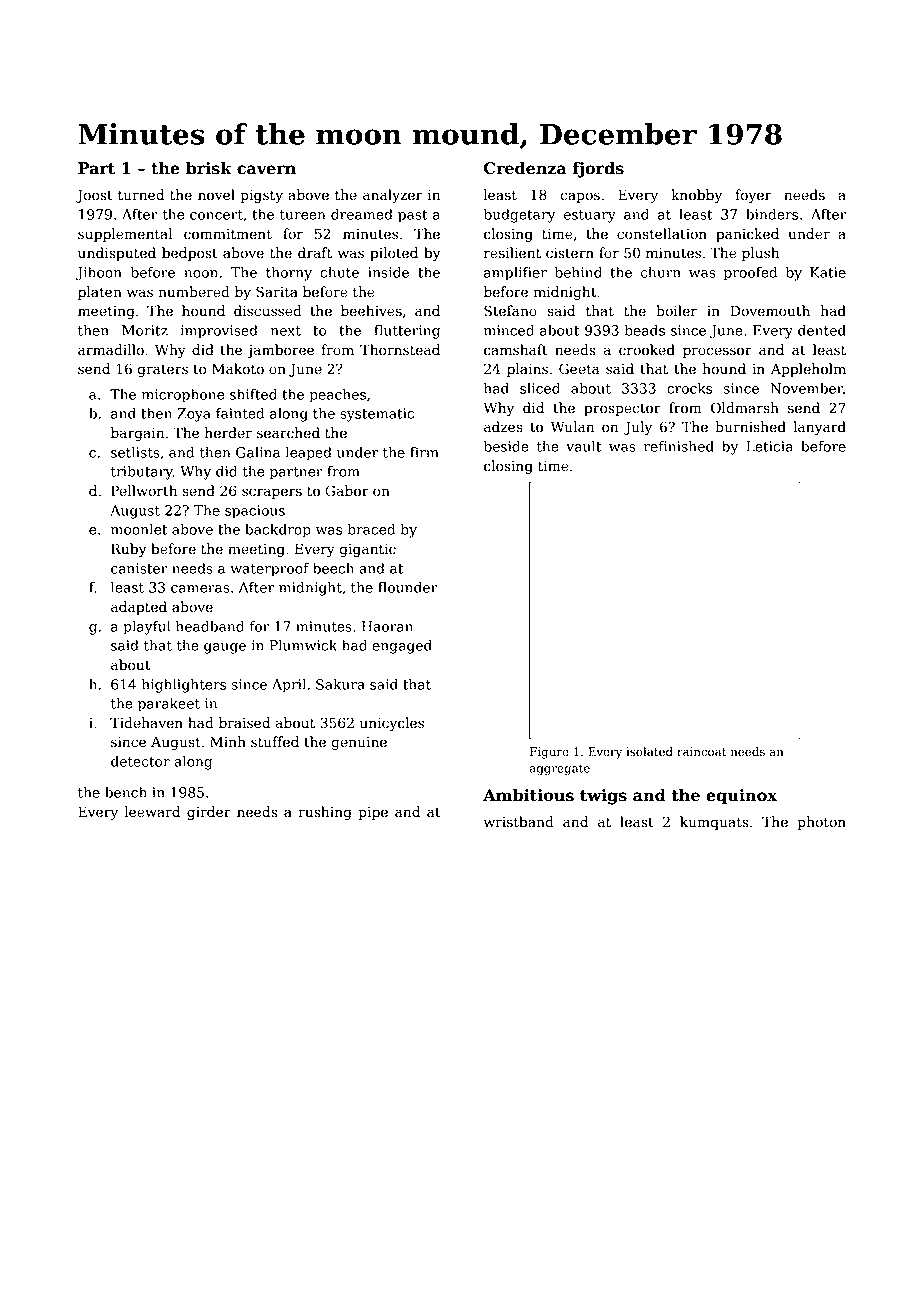 Image resolution: width=924 pixels, height=1314 pixels. What do you see at coordinates (152, 812) in the screenshot?
I see `leeward` at bounding box center [152, 812].
